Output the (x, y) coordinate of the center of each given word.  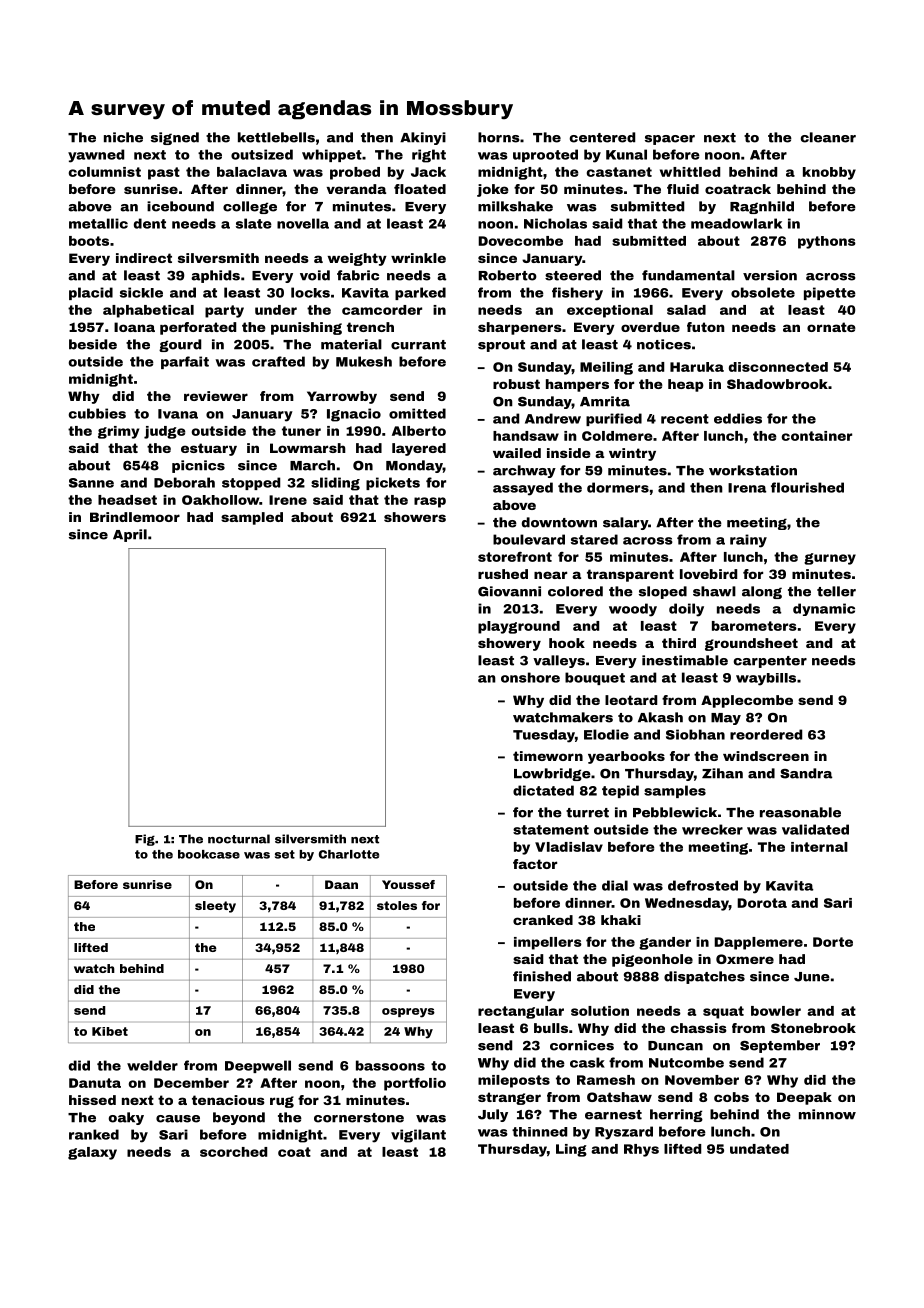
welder (152, 1065)
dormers (618, 487)
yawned (96, 156)
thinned (539, 1132)
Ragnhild (762, 207)
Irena (747, 488)
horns (499, 137)
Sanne (91, 483)
